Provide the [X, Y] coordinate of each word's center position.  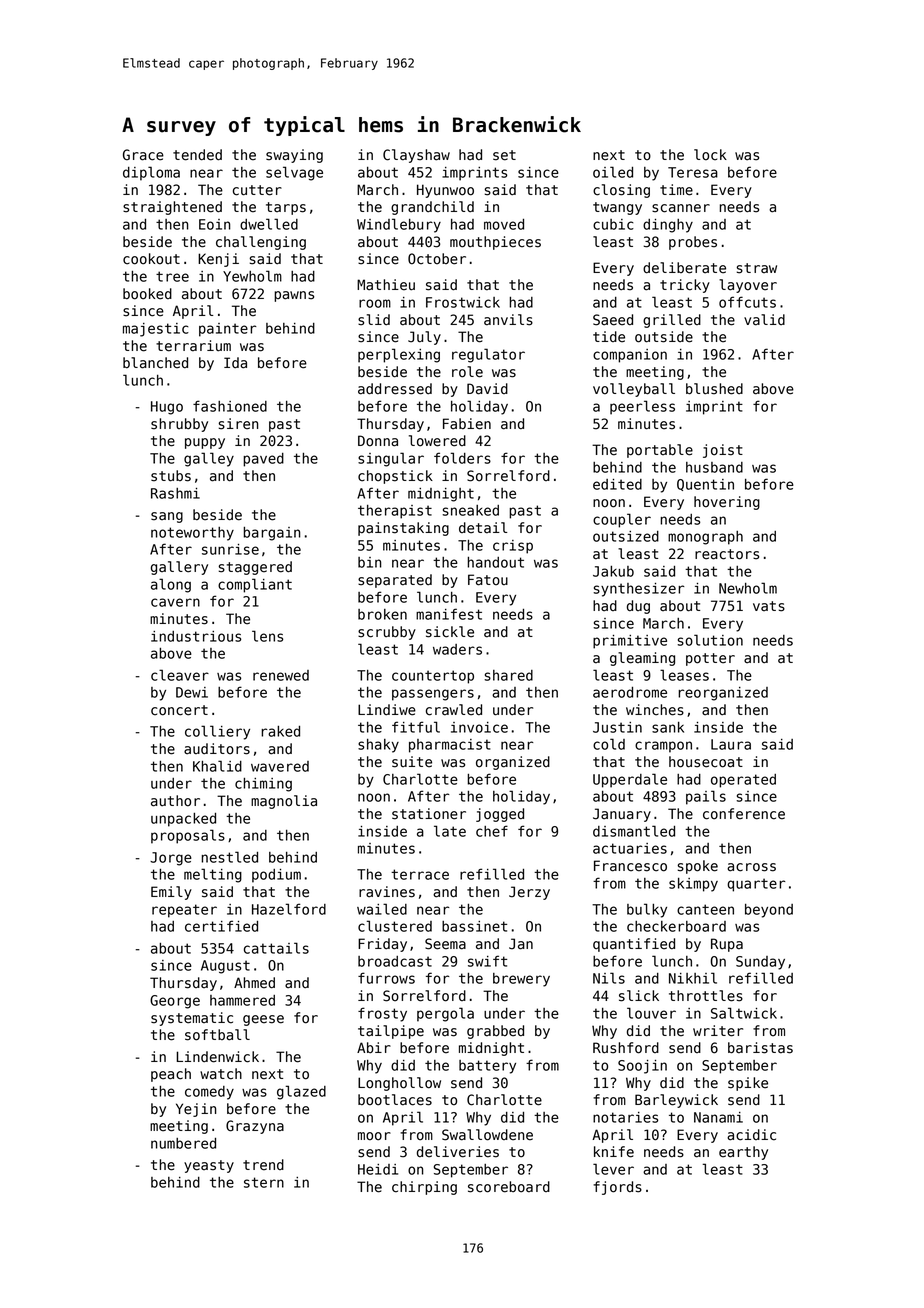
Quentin [705, 485]
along [171, 585]
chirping [424, 1188]
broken [382, 614]
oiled [613, 172]
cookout [151, 259]
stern [264, 1182]
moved [504, 224]
